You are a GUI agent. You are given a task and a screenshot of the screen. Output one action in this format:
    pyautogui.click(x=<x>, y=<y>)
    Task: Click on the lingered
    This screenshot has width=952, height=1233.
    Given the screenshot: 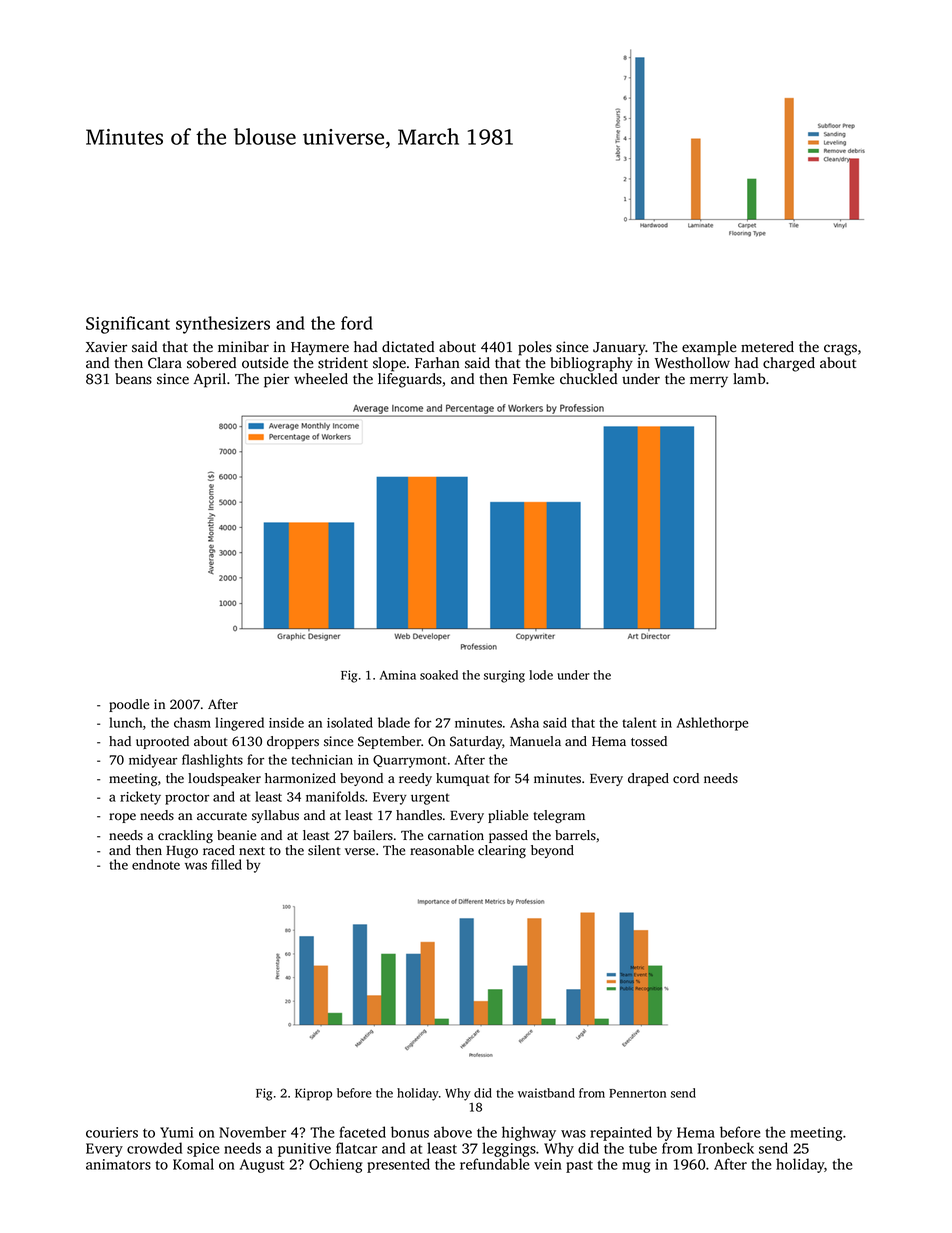 What is the action you would take?
    pyautogui.click(x=239, y=724)
